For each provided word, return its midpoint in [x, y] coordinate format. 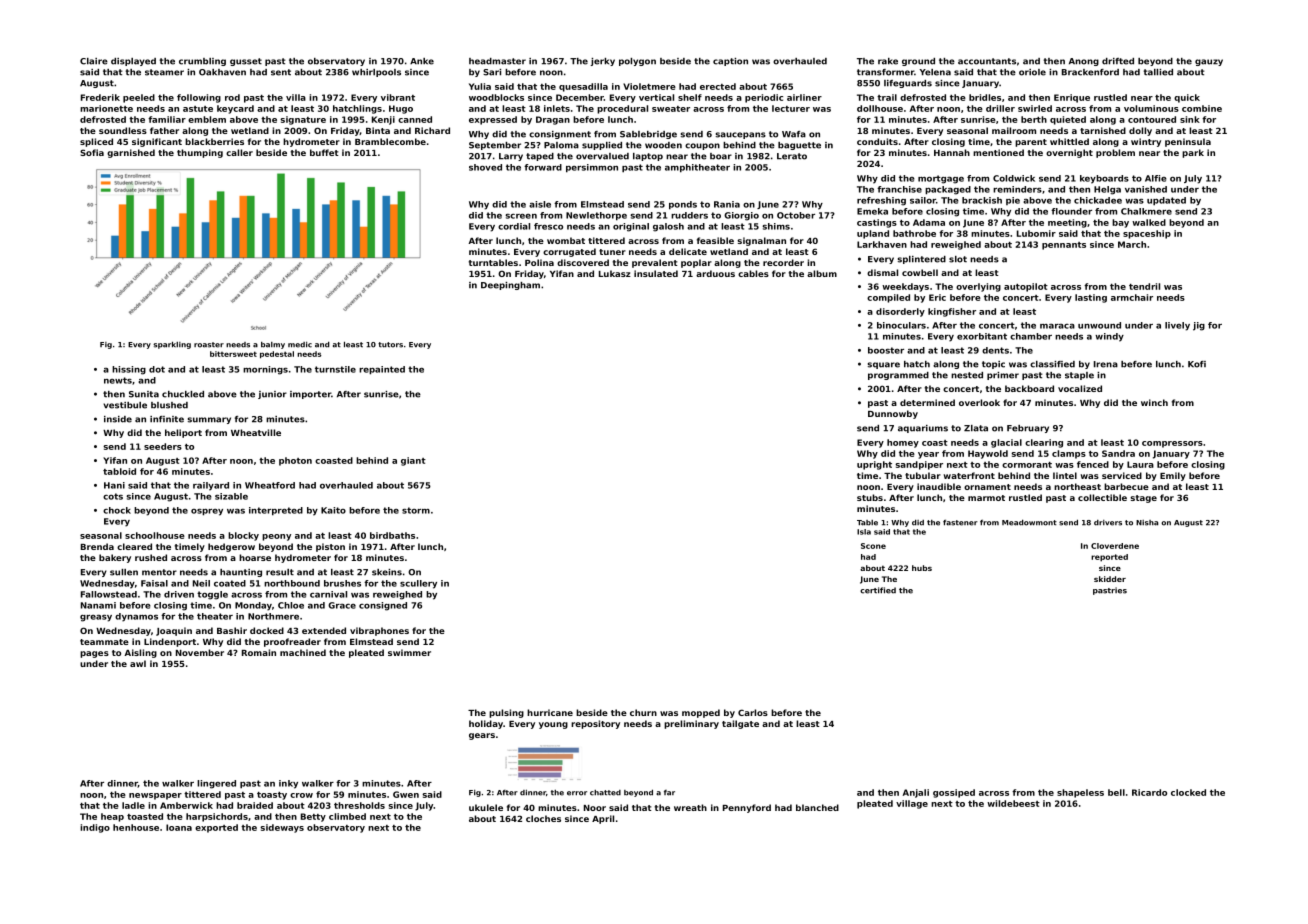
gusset [246, 62]
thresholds [359, 805]
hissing [129, 370]
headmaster [497, 61]
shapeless [1080, 793]
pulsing [506, 713]
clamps [1069, 454]
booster [886, 350]
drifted [1118, 61]
